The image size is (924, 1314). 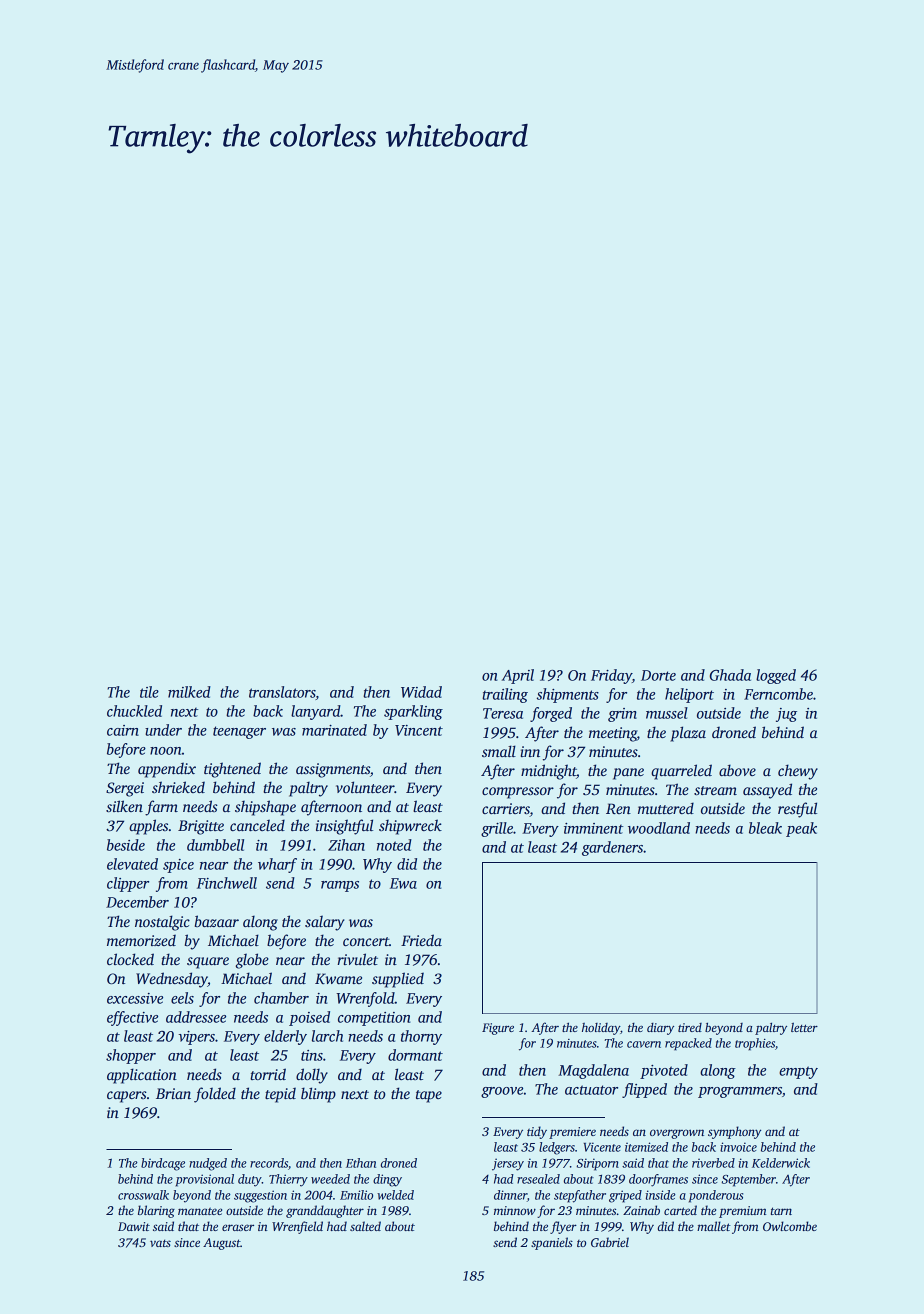 What do you see at coordinates (421, 940) in the image?
I see `Frieda` at bounding box center [421, 940].
